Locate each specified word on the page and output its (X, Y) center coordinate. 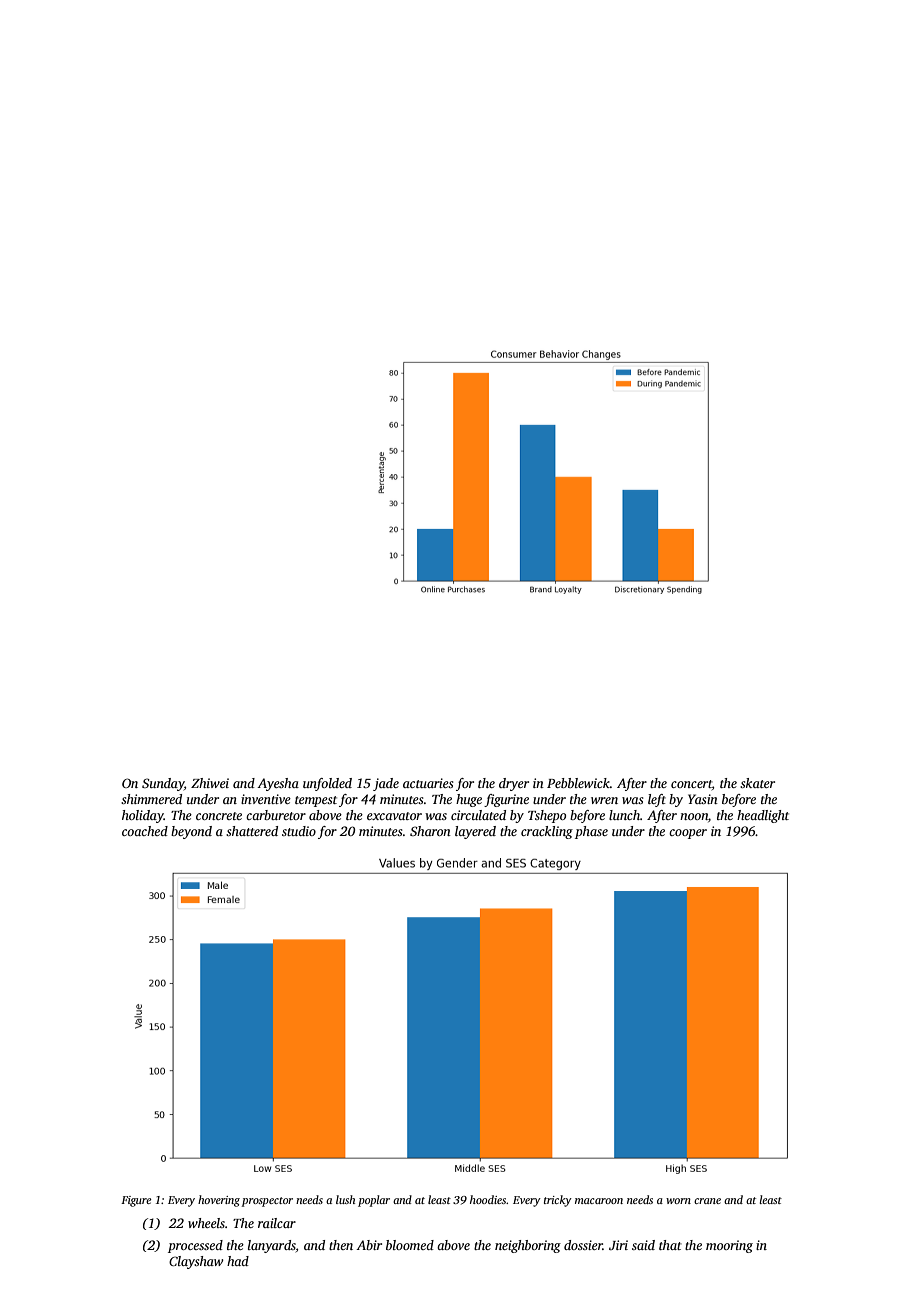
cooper (688, 834)
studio (299, 831)
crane (707, 1201)
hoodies (488, 1199)
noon (694, 816)
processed (195, 1246)
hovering (219, 1201)
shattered (252, 831)
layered (475, 832)
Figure (136, 1201)
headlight (763, 816)
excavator (394, 816)
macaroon (599, 1201)
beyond (191, 832)
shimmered (151, 799)
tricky (558, 1201)
